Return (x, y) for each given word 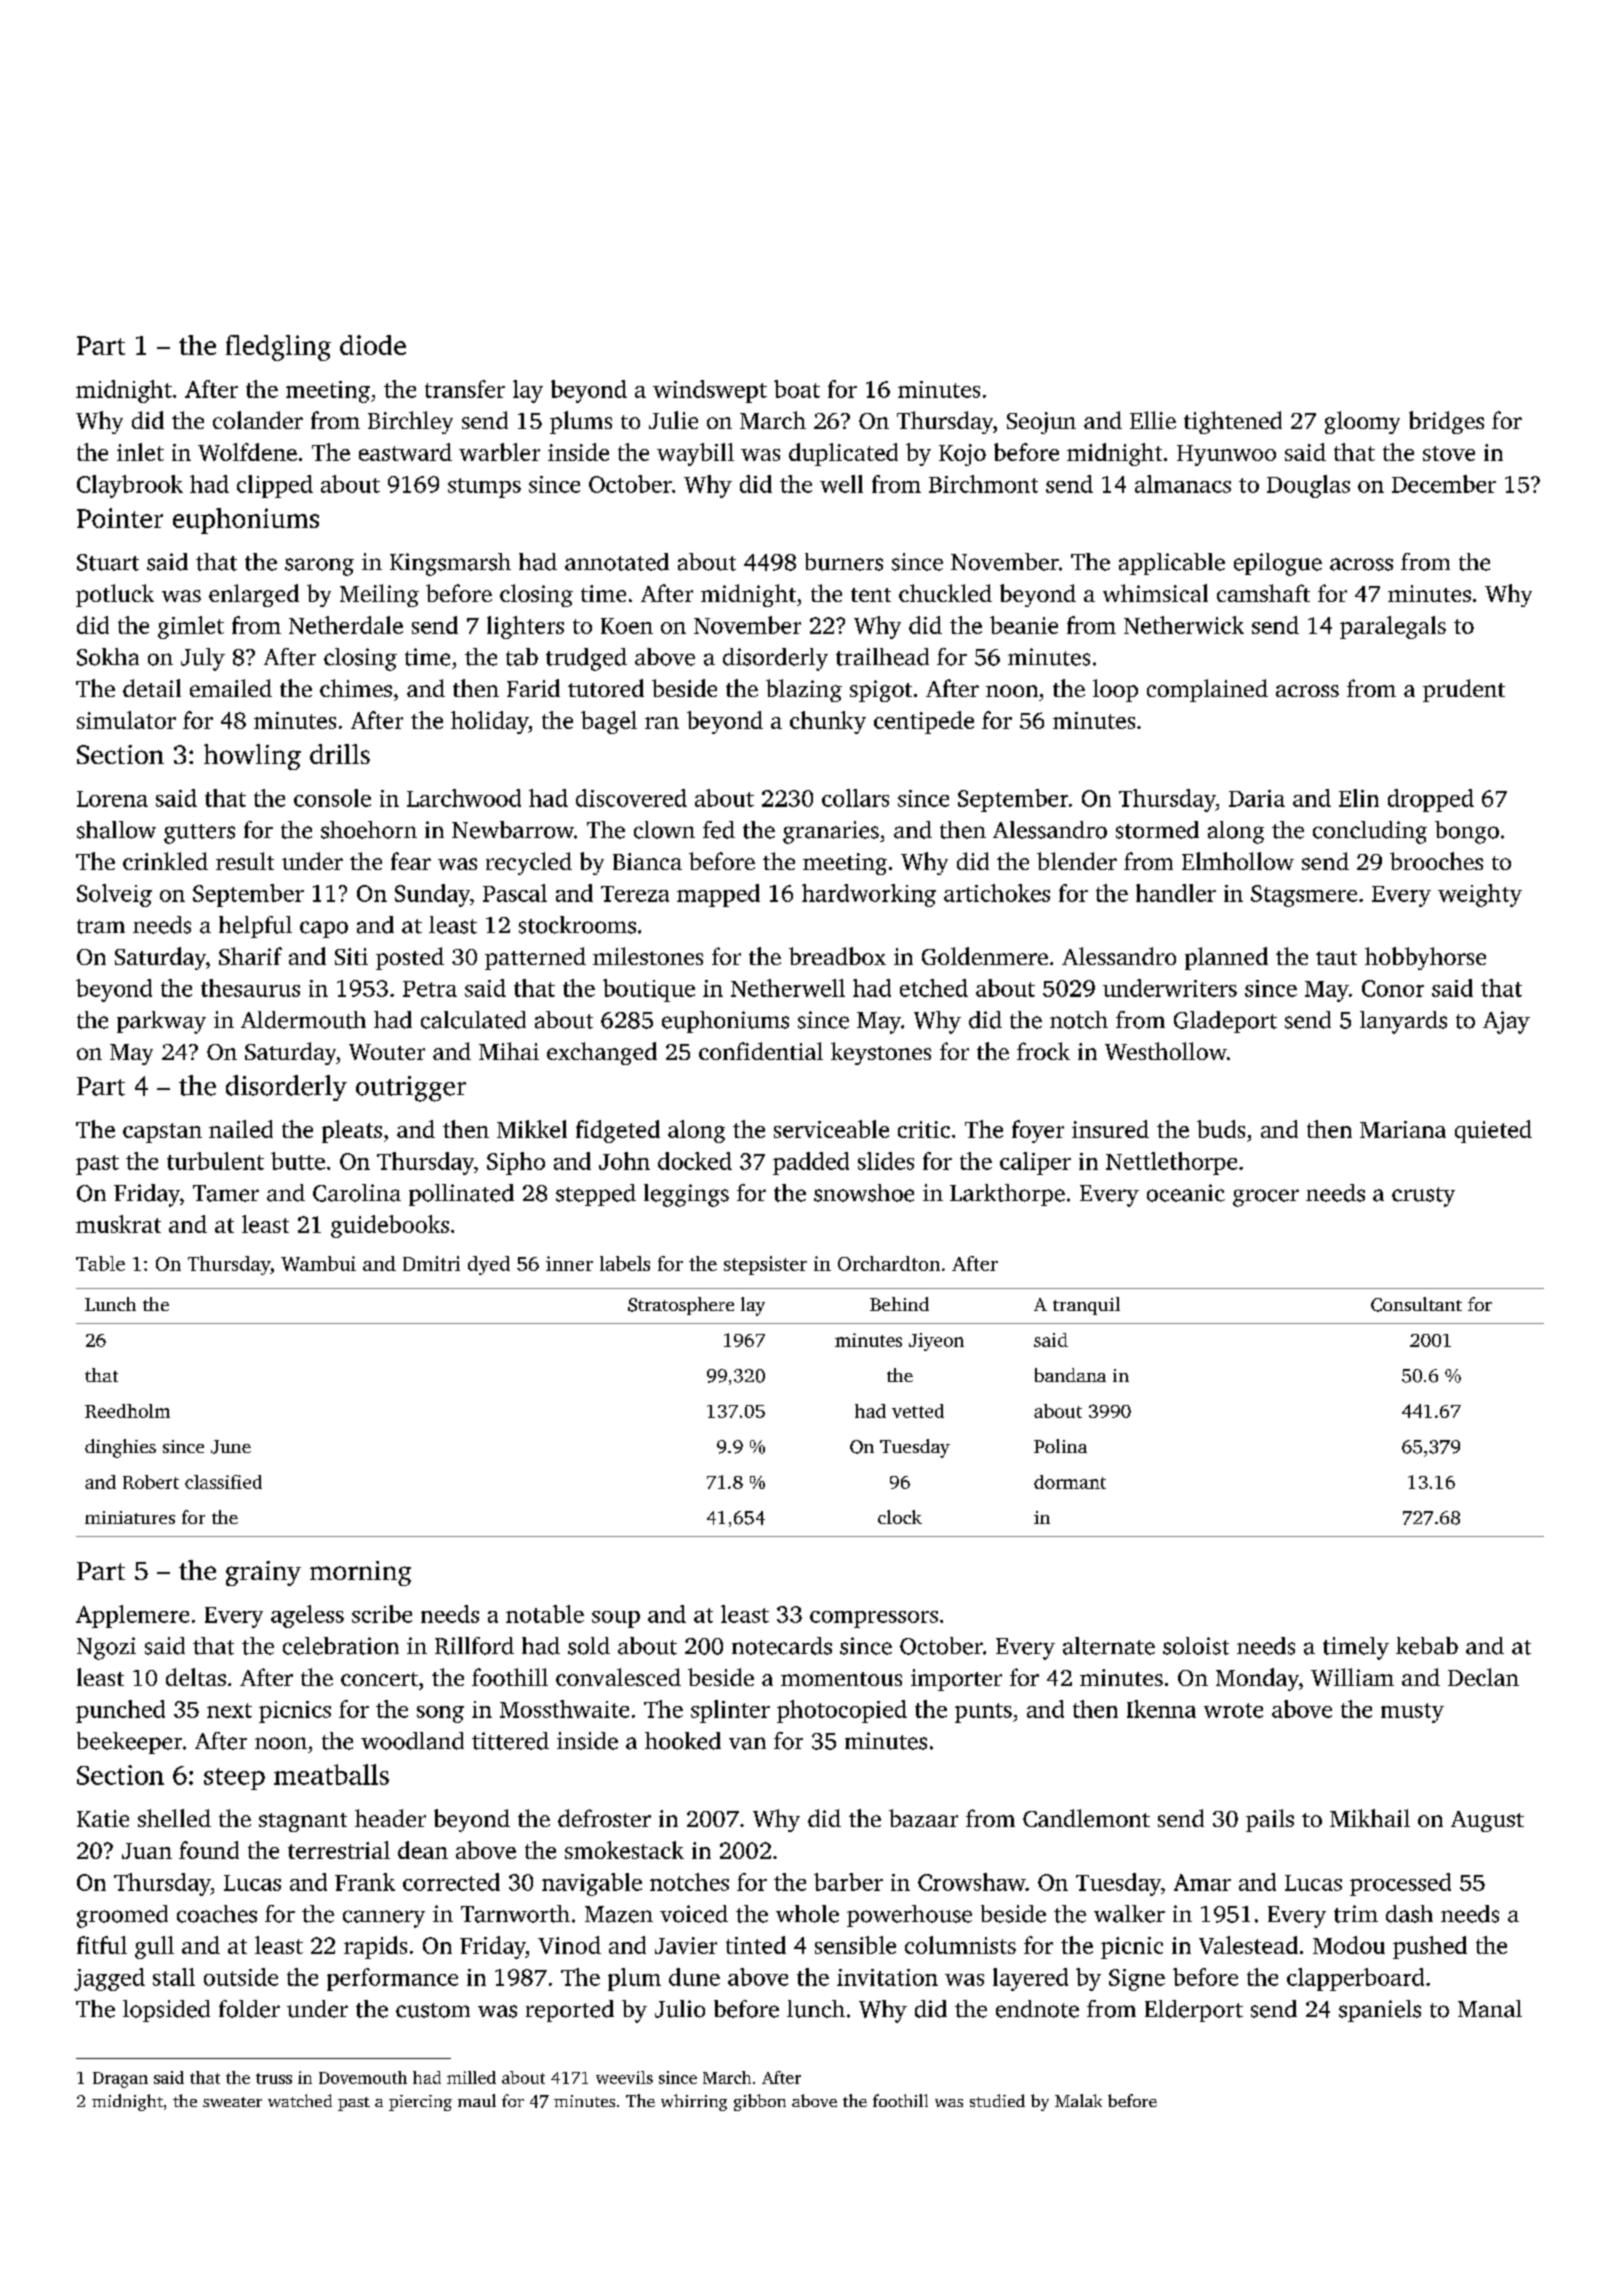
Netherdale (346, 625)
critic (924, 1129)
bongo (1467, 832)
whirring (694, 2102)
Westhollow (1166, 1051)
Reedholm (127, 1411)
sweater (232, 2102)
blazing (804, 690)
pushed (1430, 1947)
